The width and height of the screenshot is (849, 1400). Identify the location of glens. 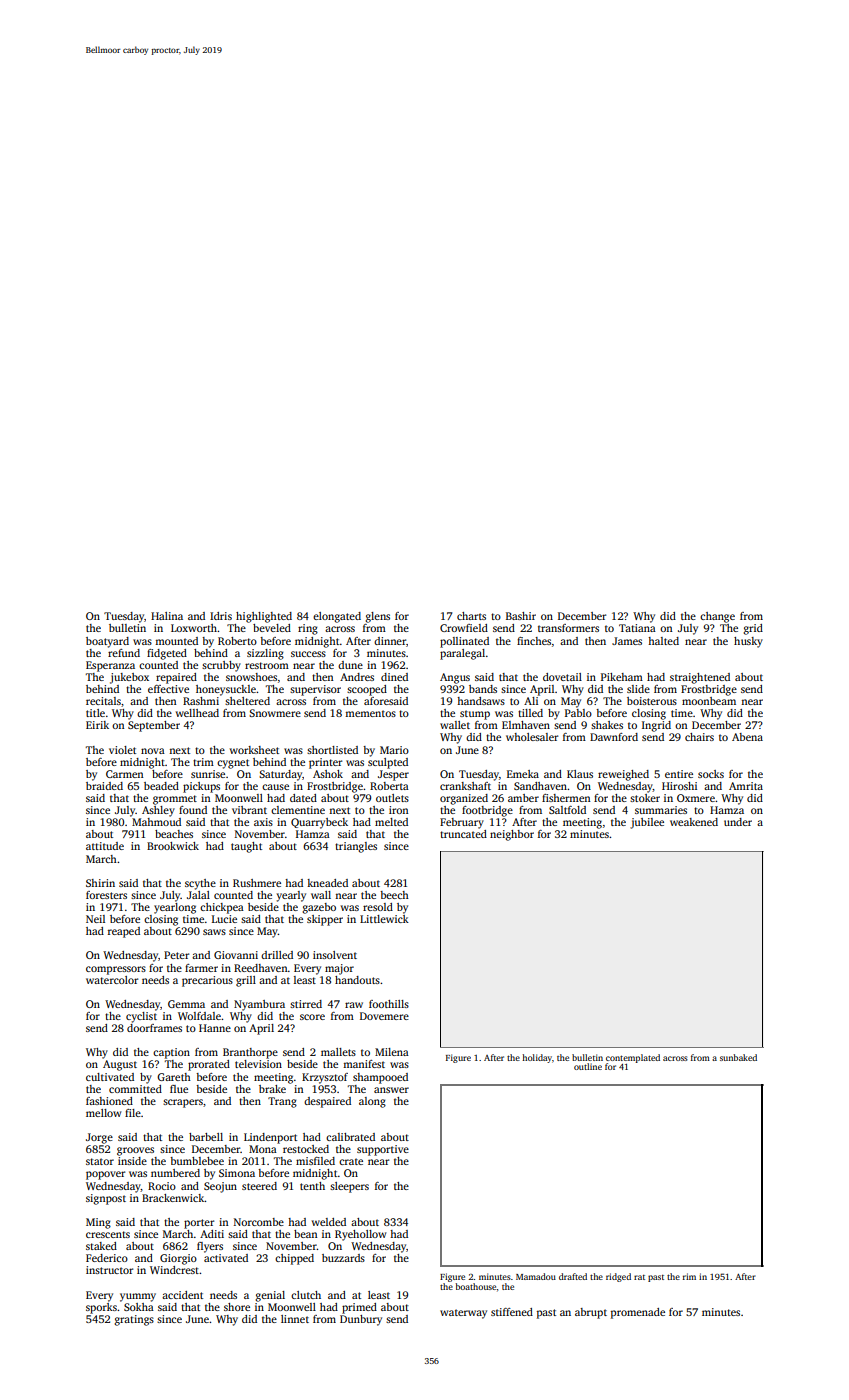
(377, 617).
